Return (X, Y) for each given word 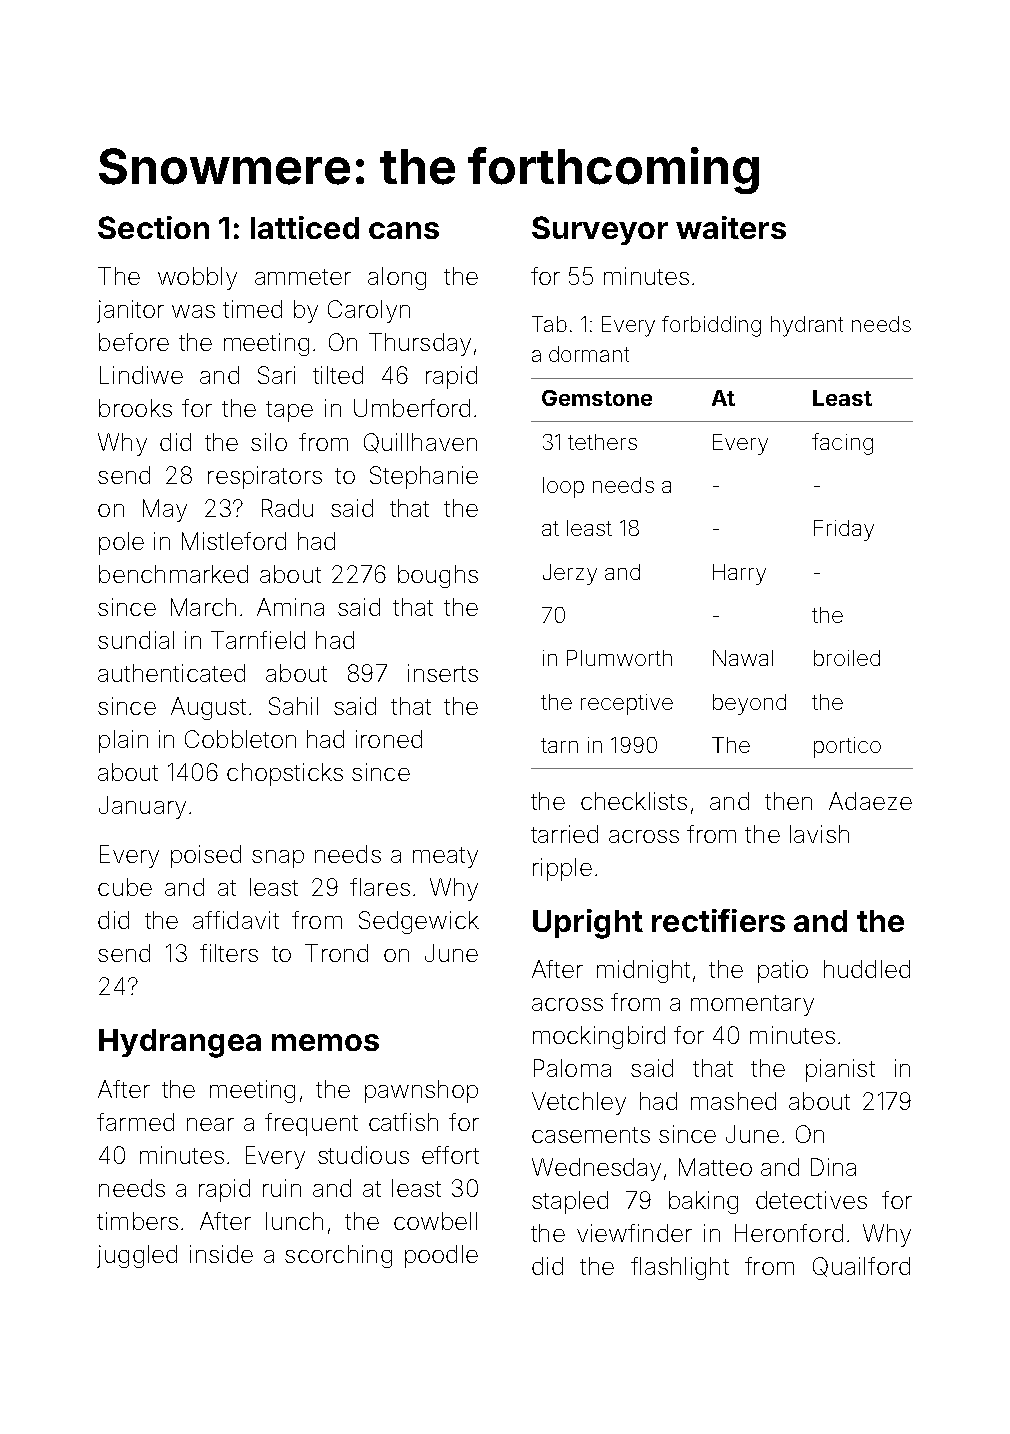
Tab (549, 324)
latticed (305, 227)
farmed (135, 1122)
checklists (634, 801)
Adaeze (870, 801)
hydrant (807, 326)
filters (229, 953)
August (208, 708)
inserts (443, 673)
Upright (588, 924)
